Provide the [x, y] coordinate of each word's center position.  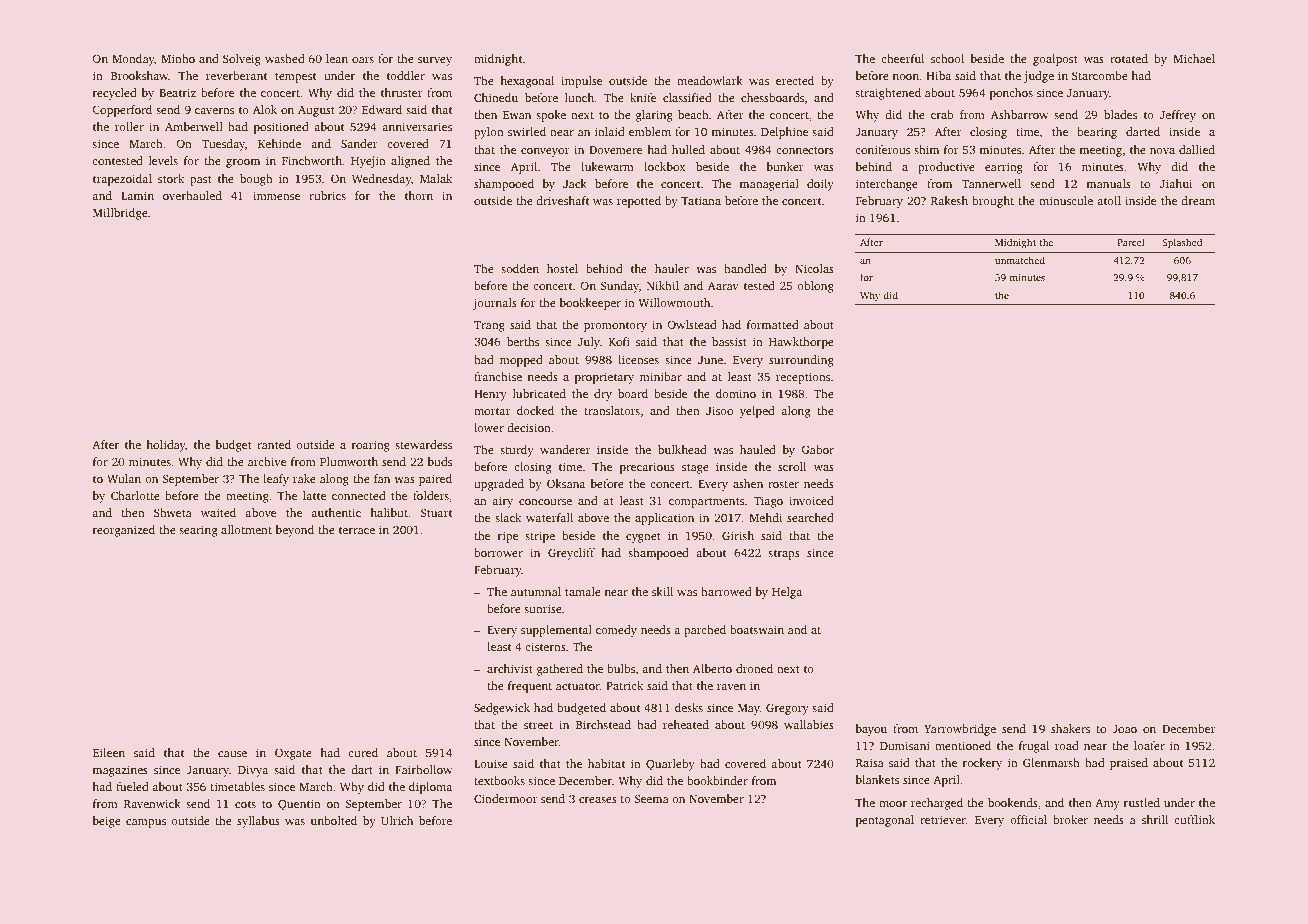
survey [435, 61]
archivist [510, 668]
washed [285, 58]
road [1067, 745]
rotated [1129, 58]
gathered [560, 670]
